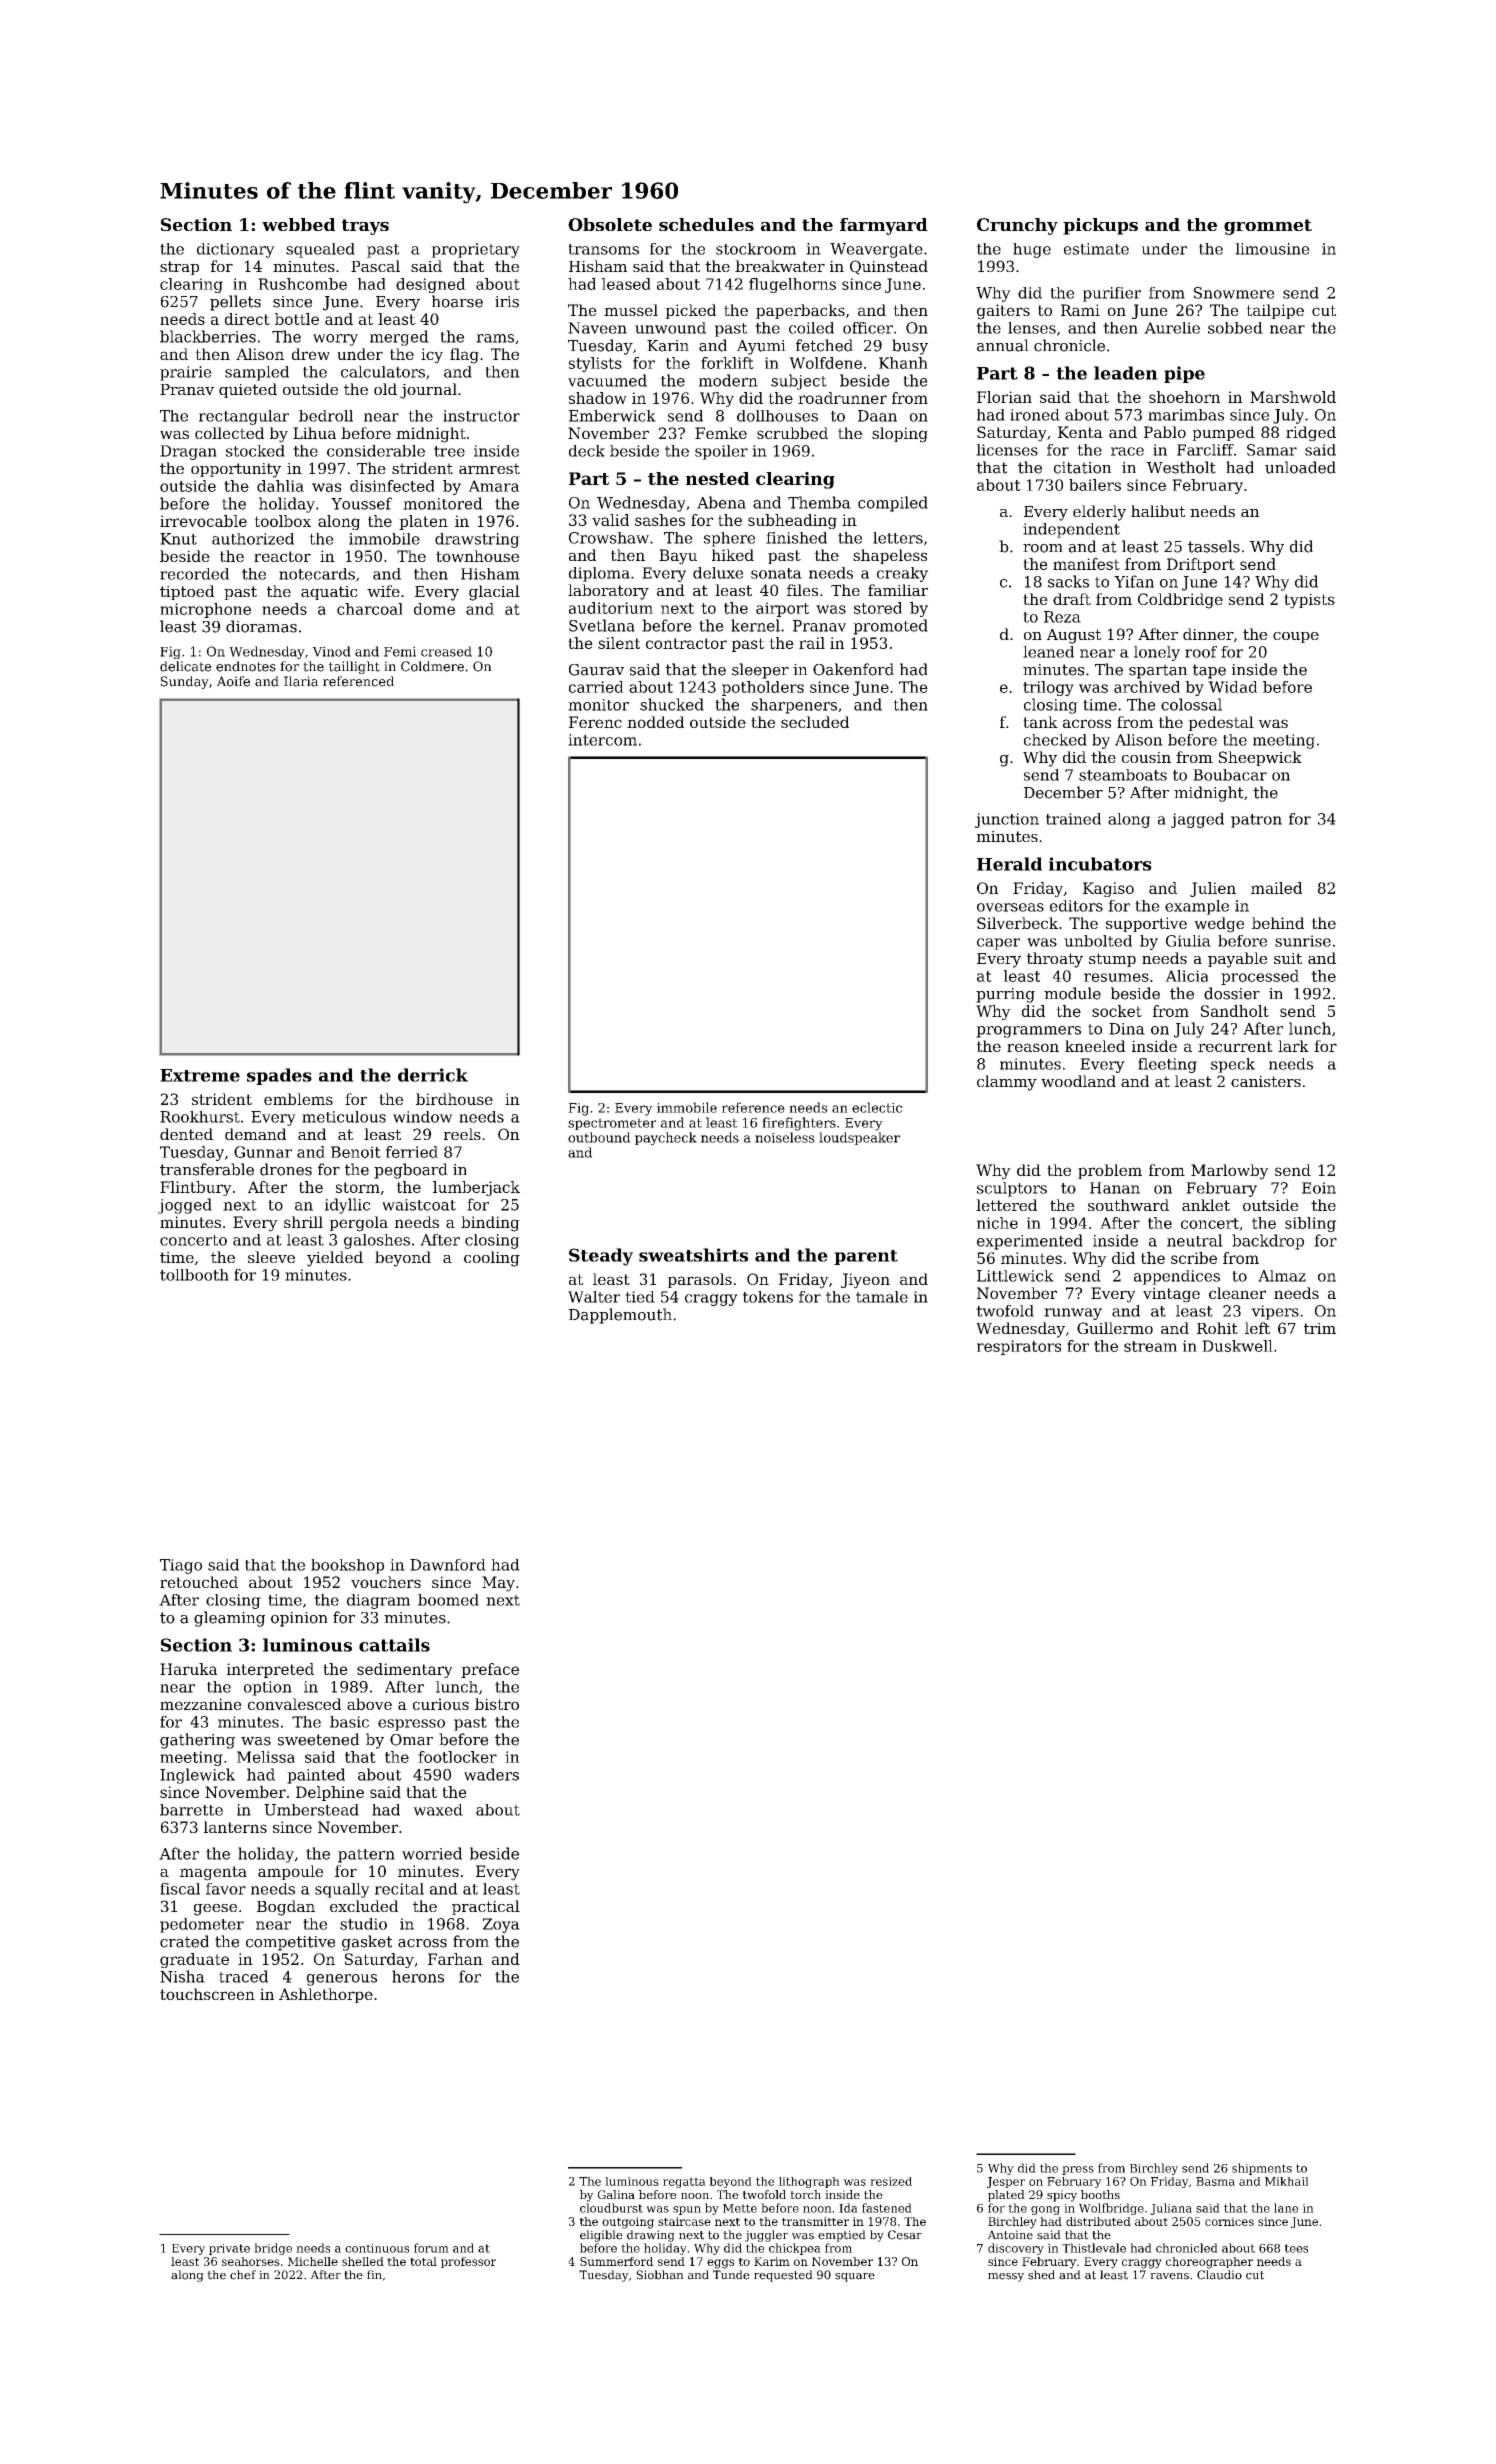 The height and width of the screenshot is (2464, 1496). Describe the element at coordinates (866, 1257) in the screenshot. I see `parent` at that location.
